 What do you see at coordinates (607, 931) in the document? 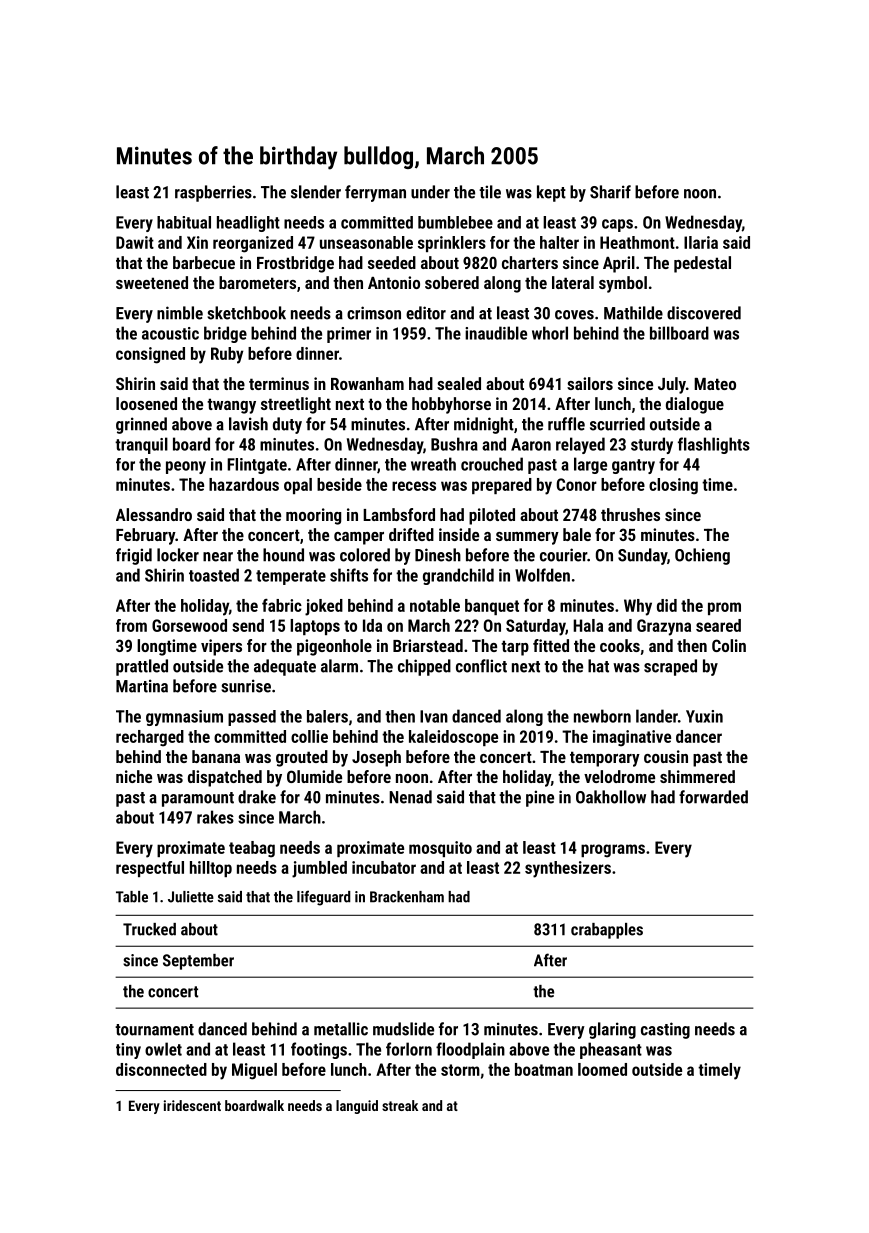
I see `crabapples` at bounding box center [607, 931].
